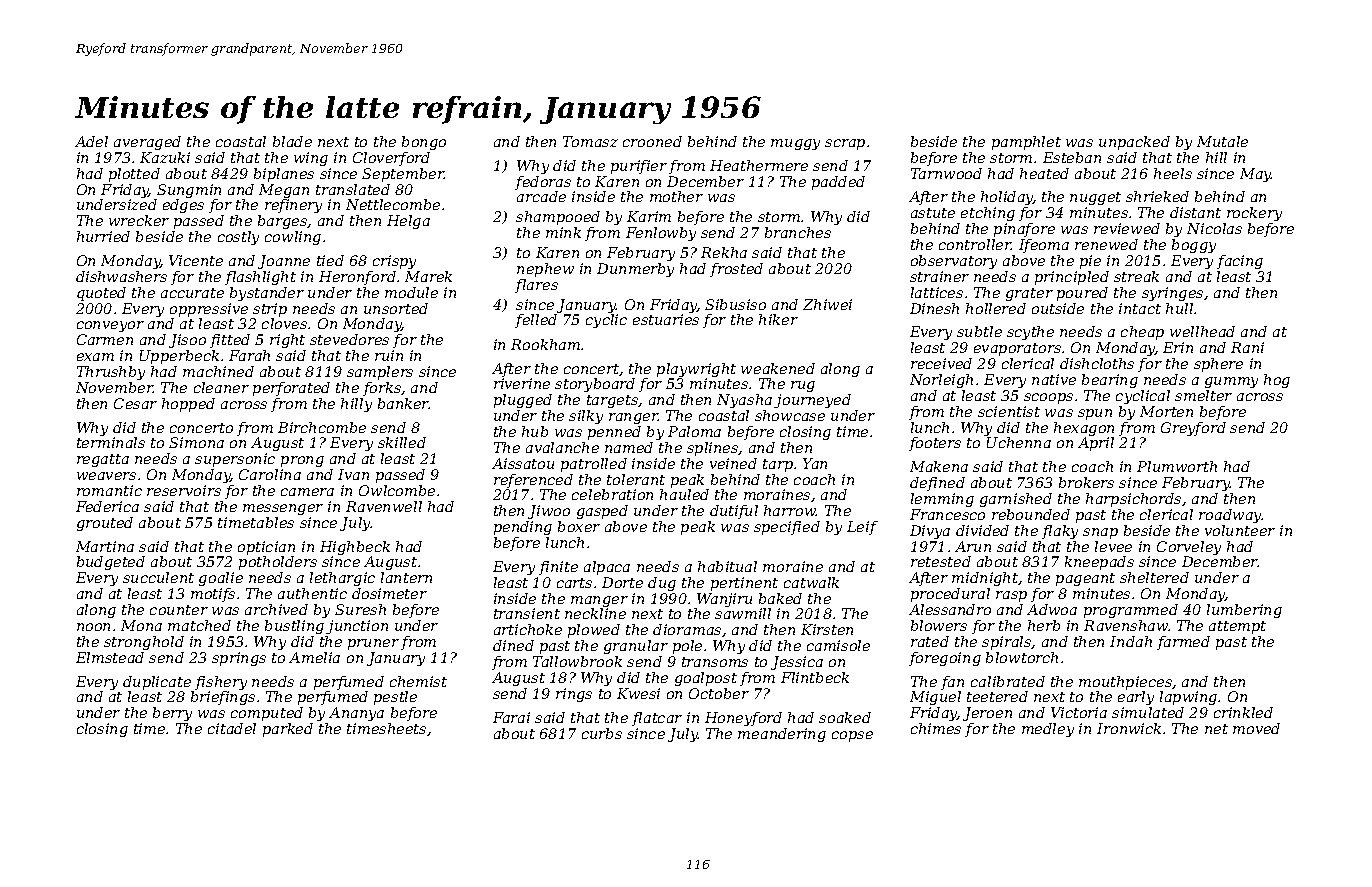  What do you see at coordinates (1202, 331) in the page?
I see `wellhead` at bounding box center [1202, 331].
